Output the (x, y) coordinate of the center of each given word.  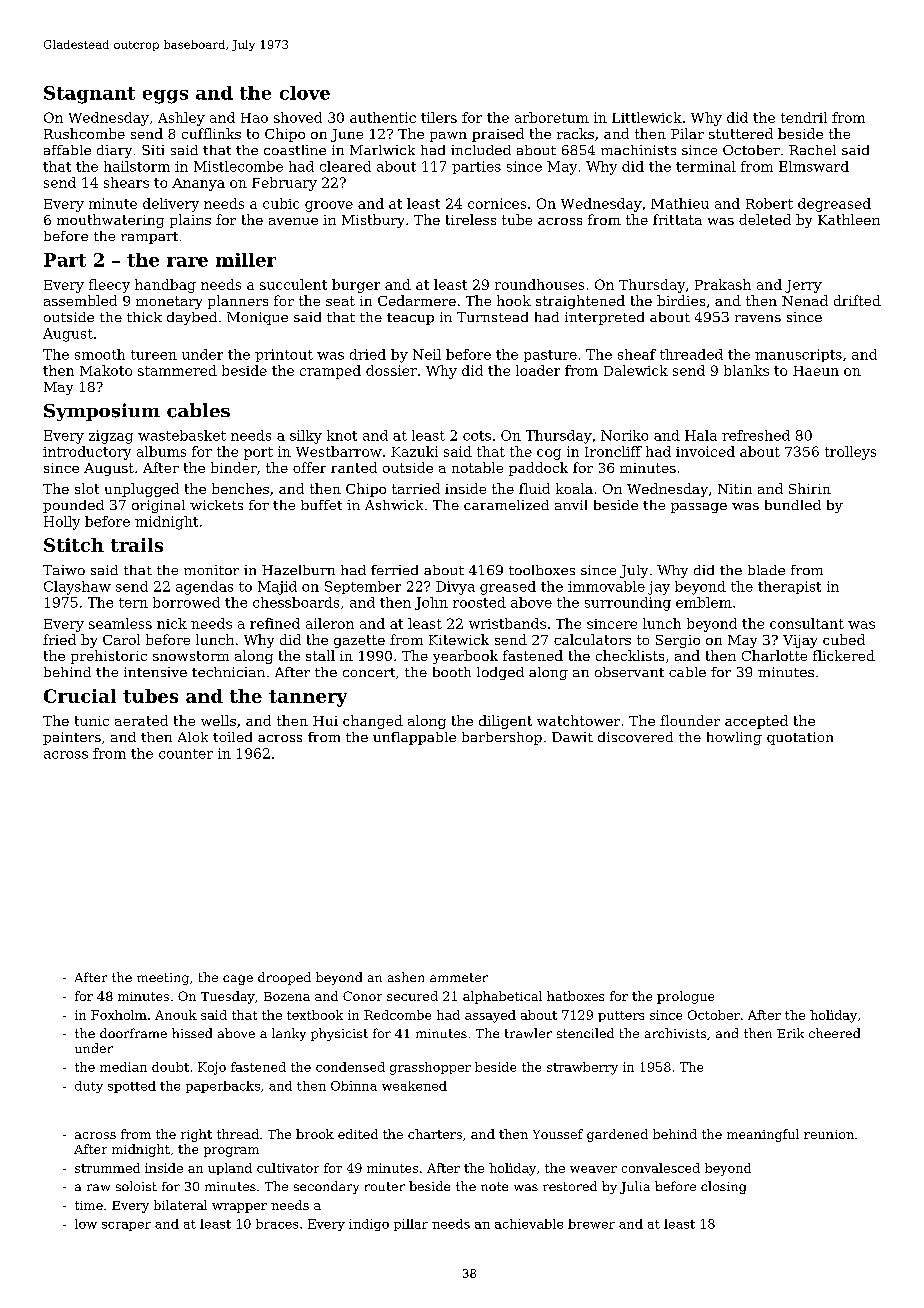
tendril (804, 117)
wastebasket (182, 435)
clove (305, 93)
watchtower (578, 720)
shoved (298, 117)
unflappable (414, 738)
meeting (163, 979)
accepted (756, 722)
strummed (107, 1168)
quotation (800, 738)
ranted (354, 467)
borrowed (186, 602)
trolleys (850, 453)
